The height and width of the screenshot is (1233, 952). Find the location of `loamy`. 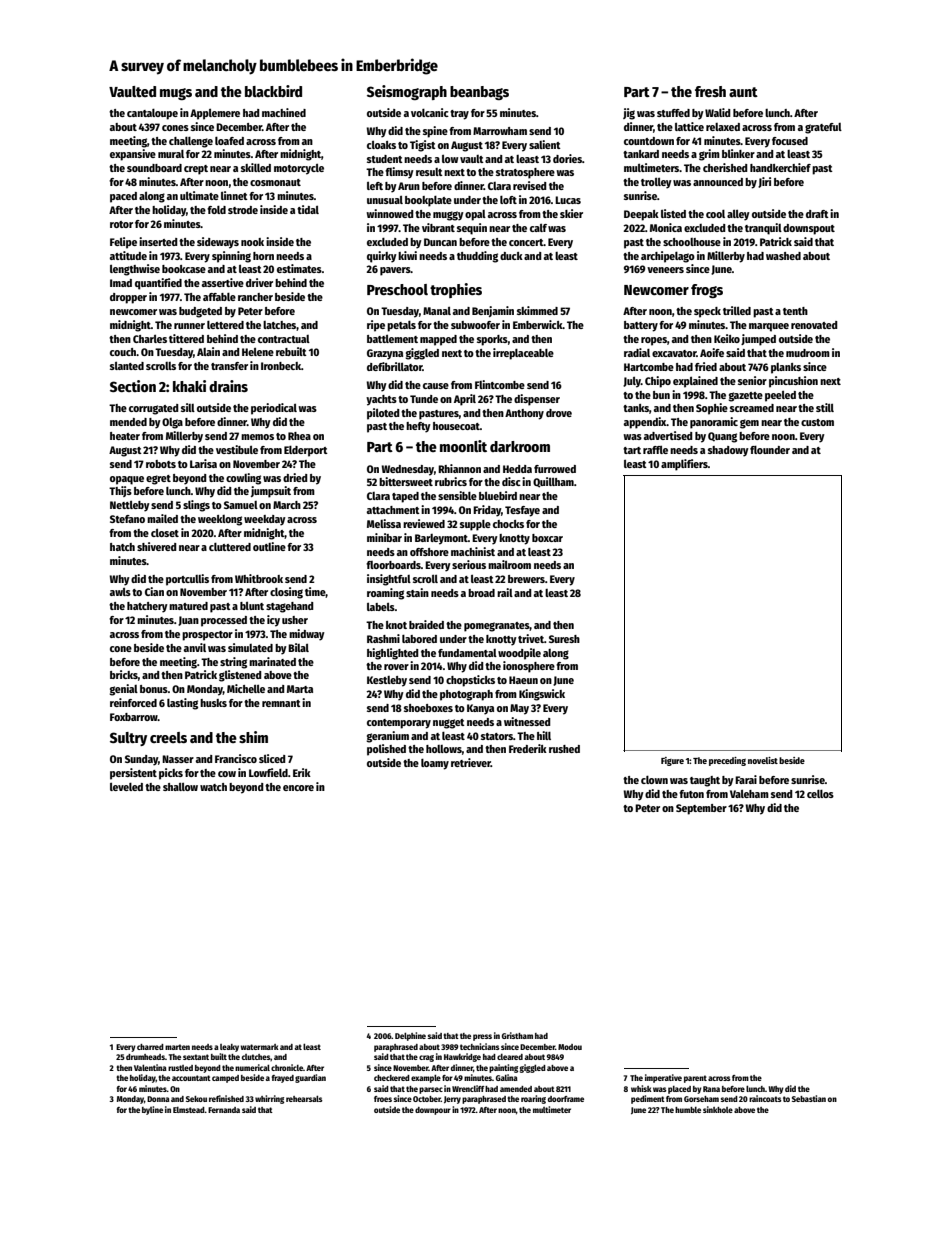

loamy is located at coordinates (435, 764).
